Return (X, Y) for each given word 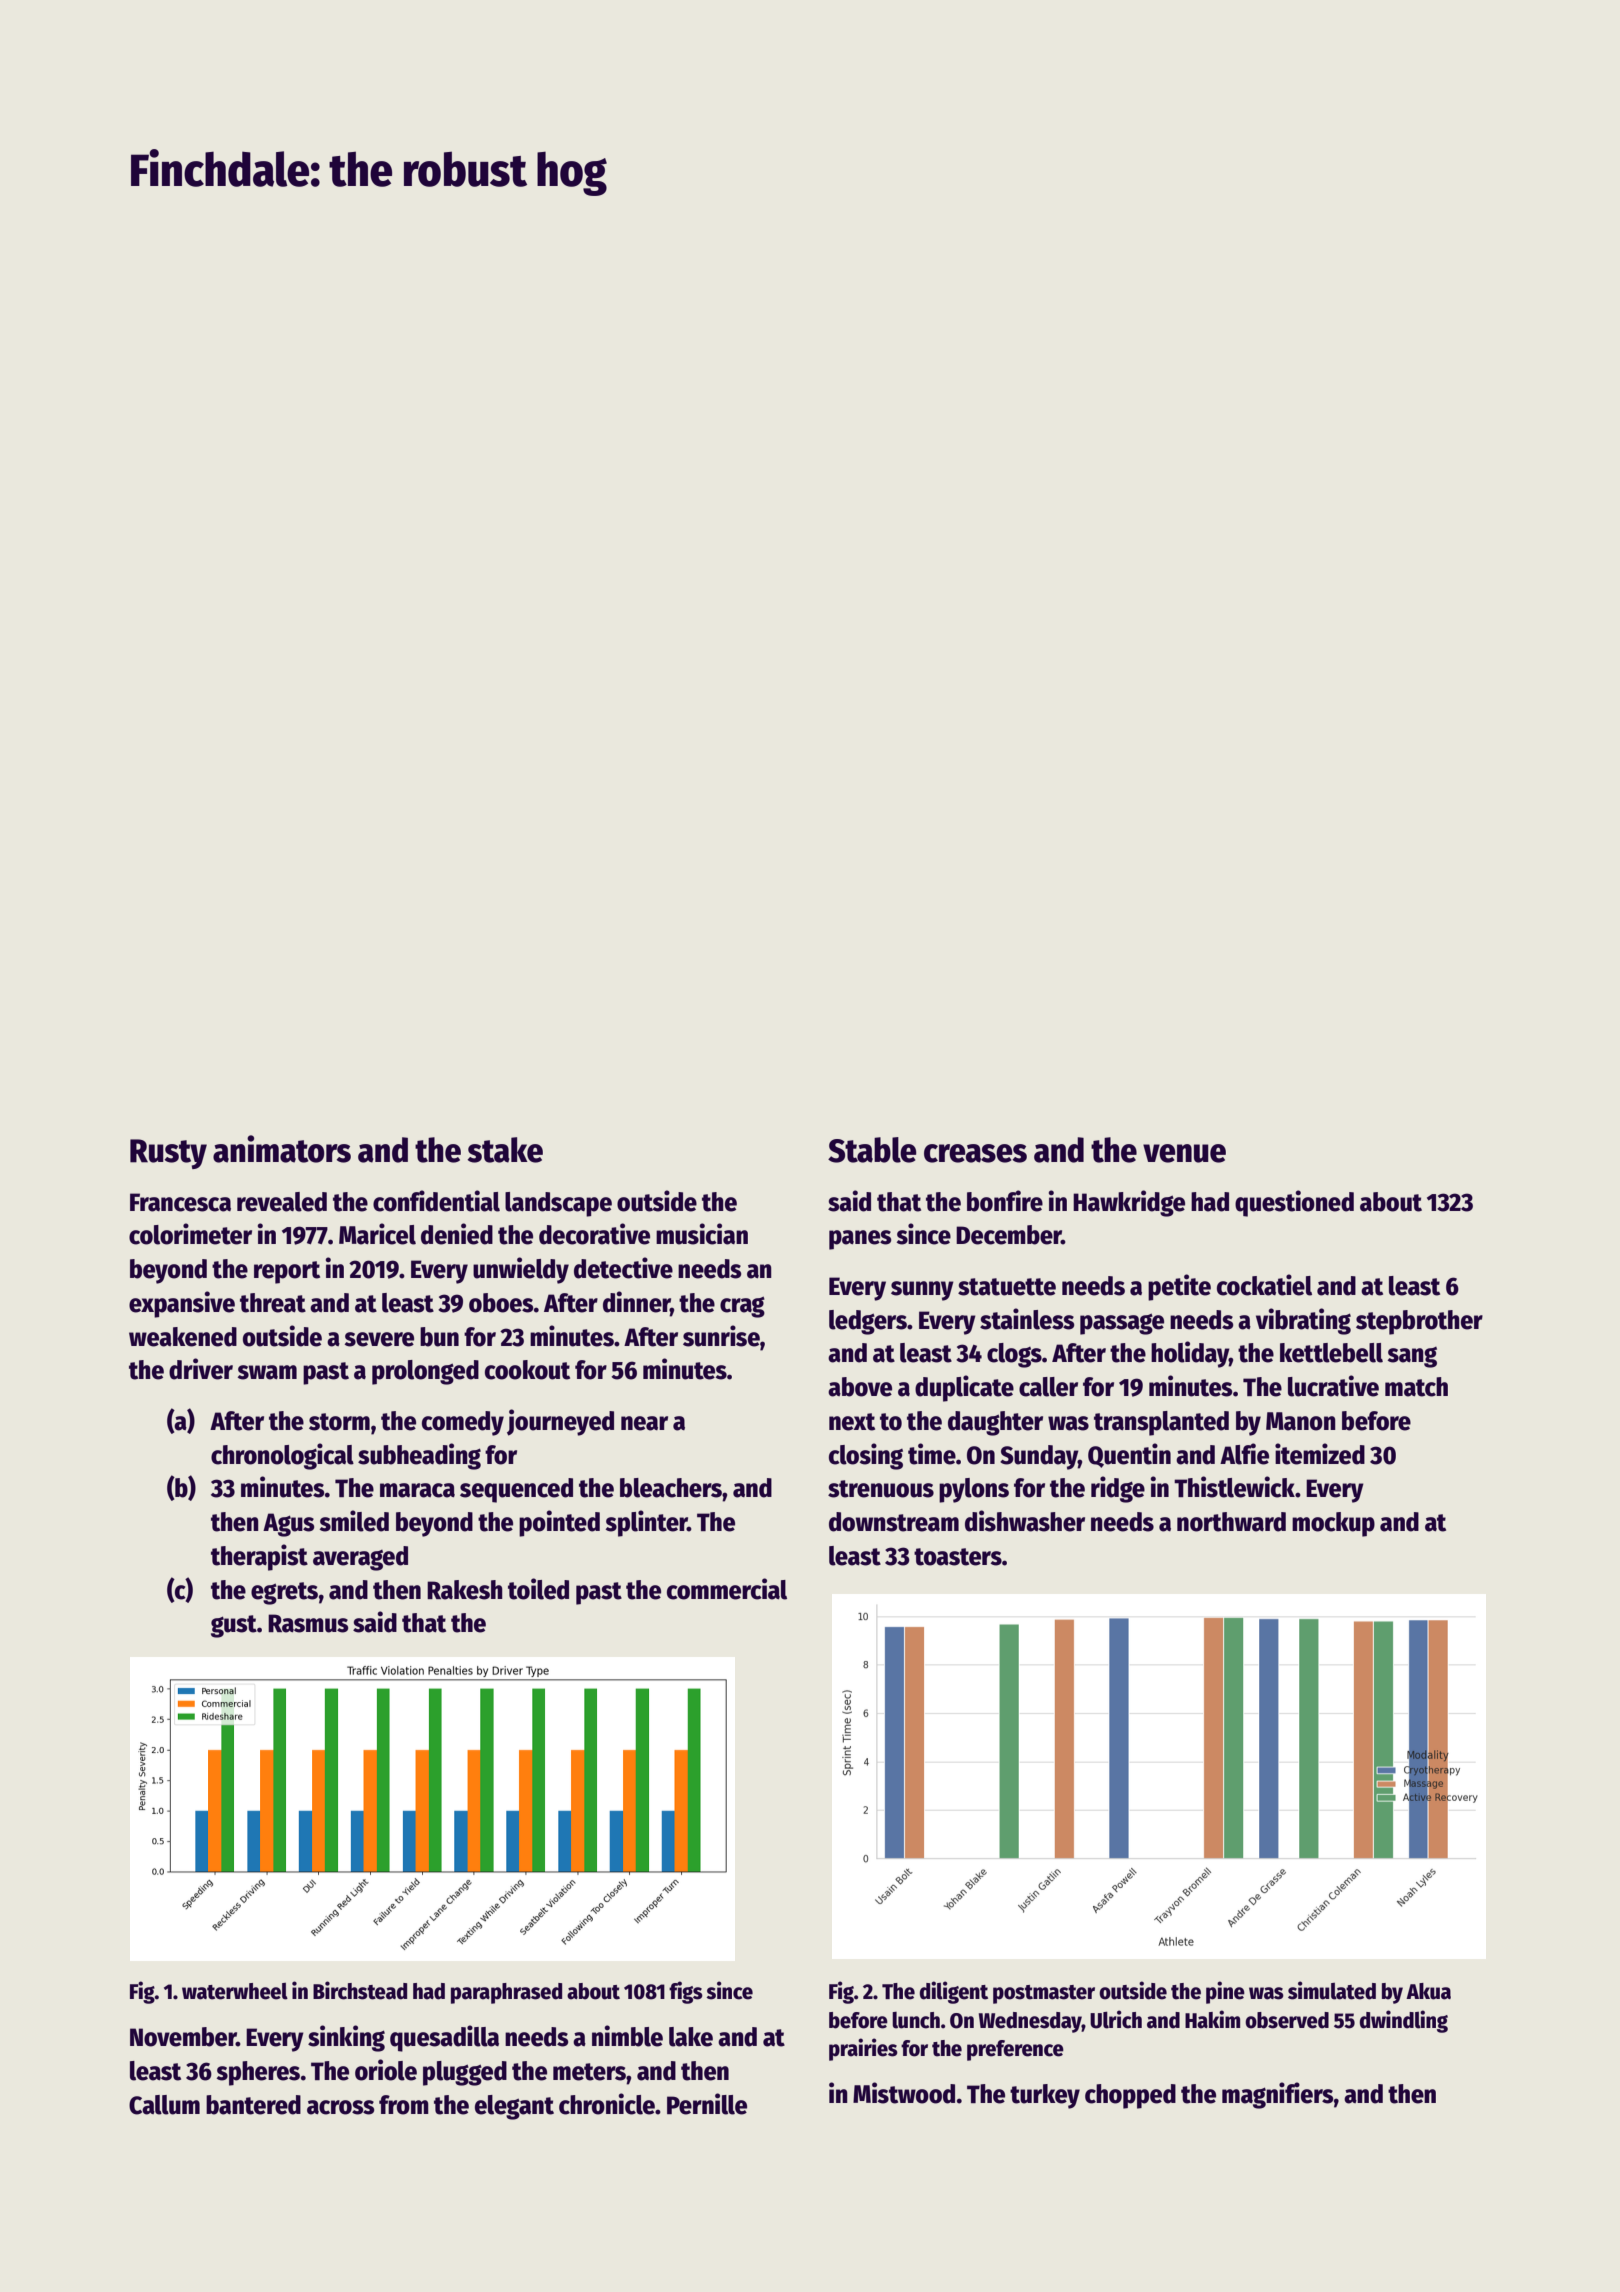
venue (1184, 1153)
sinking (346, 2038)
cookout (527, 1370)
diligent (954, 1992)
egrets (284, 1593)
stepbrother (1419, 1322)
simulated (1332, 1990)
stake (505, 1150)
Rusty (168, 1154)
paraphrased (506, 1993)
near (644, 1423)
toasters (958, 1557)
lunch (916, 2020)
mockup (1333, 1524)
